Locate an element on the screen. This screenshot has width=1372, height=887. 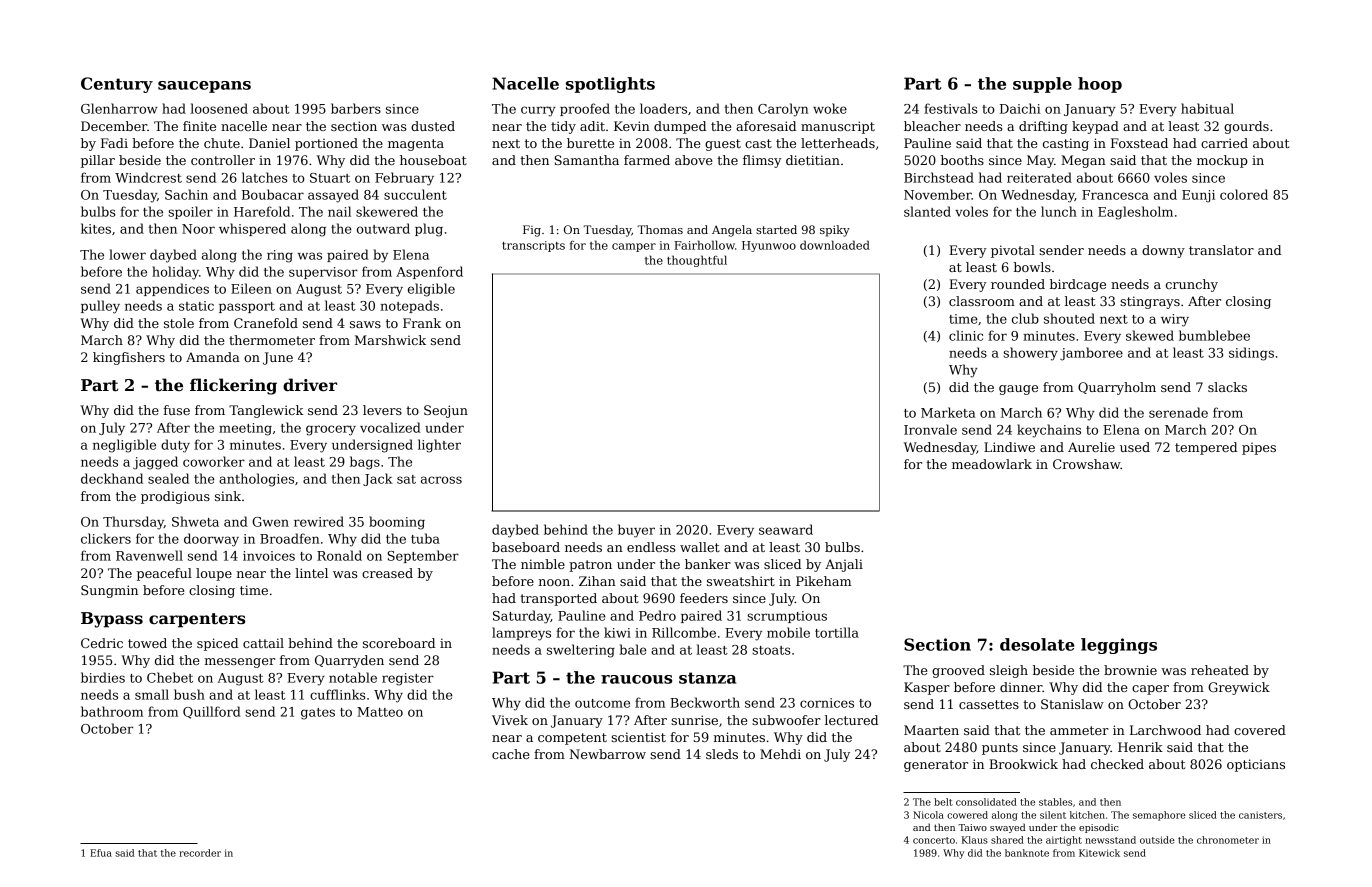
driver is located at coordinates (310, 385).
